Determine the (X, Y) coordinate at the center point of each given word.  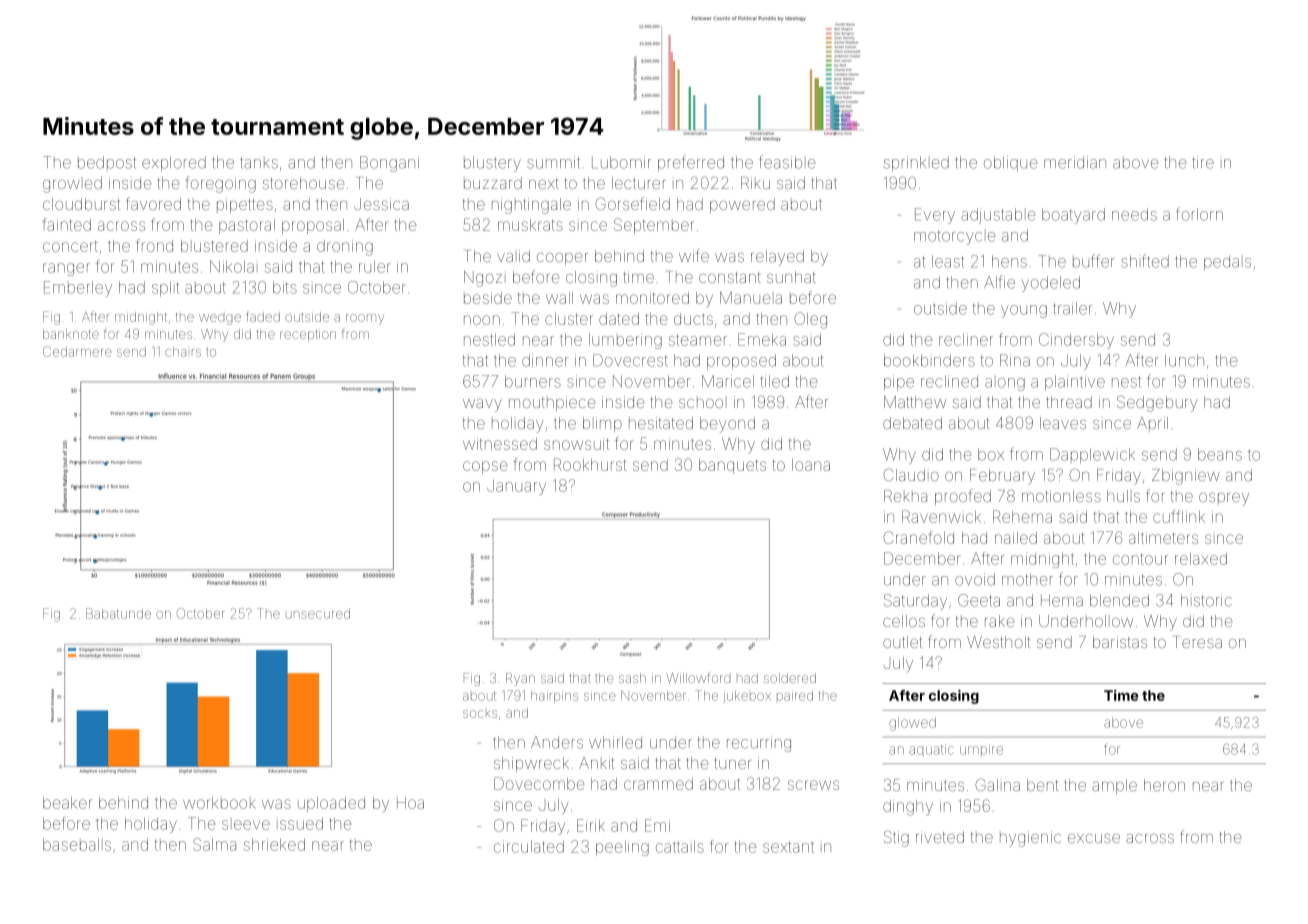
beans (1220, 454)
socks (480, 714)
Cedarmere (77, 351)
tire (1203, 162)
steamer (698, 340)
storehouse (304, 183)
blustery (492, 164)
